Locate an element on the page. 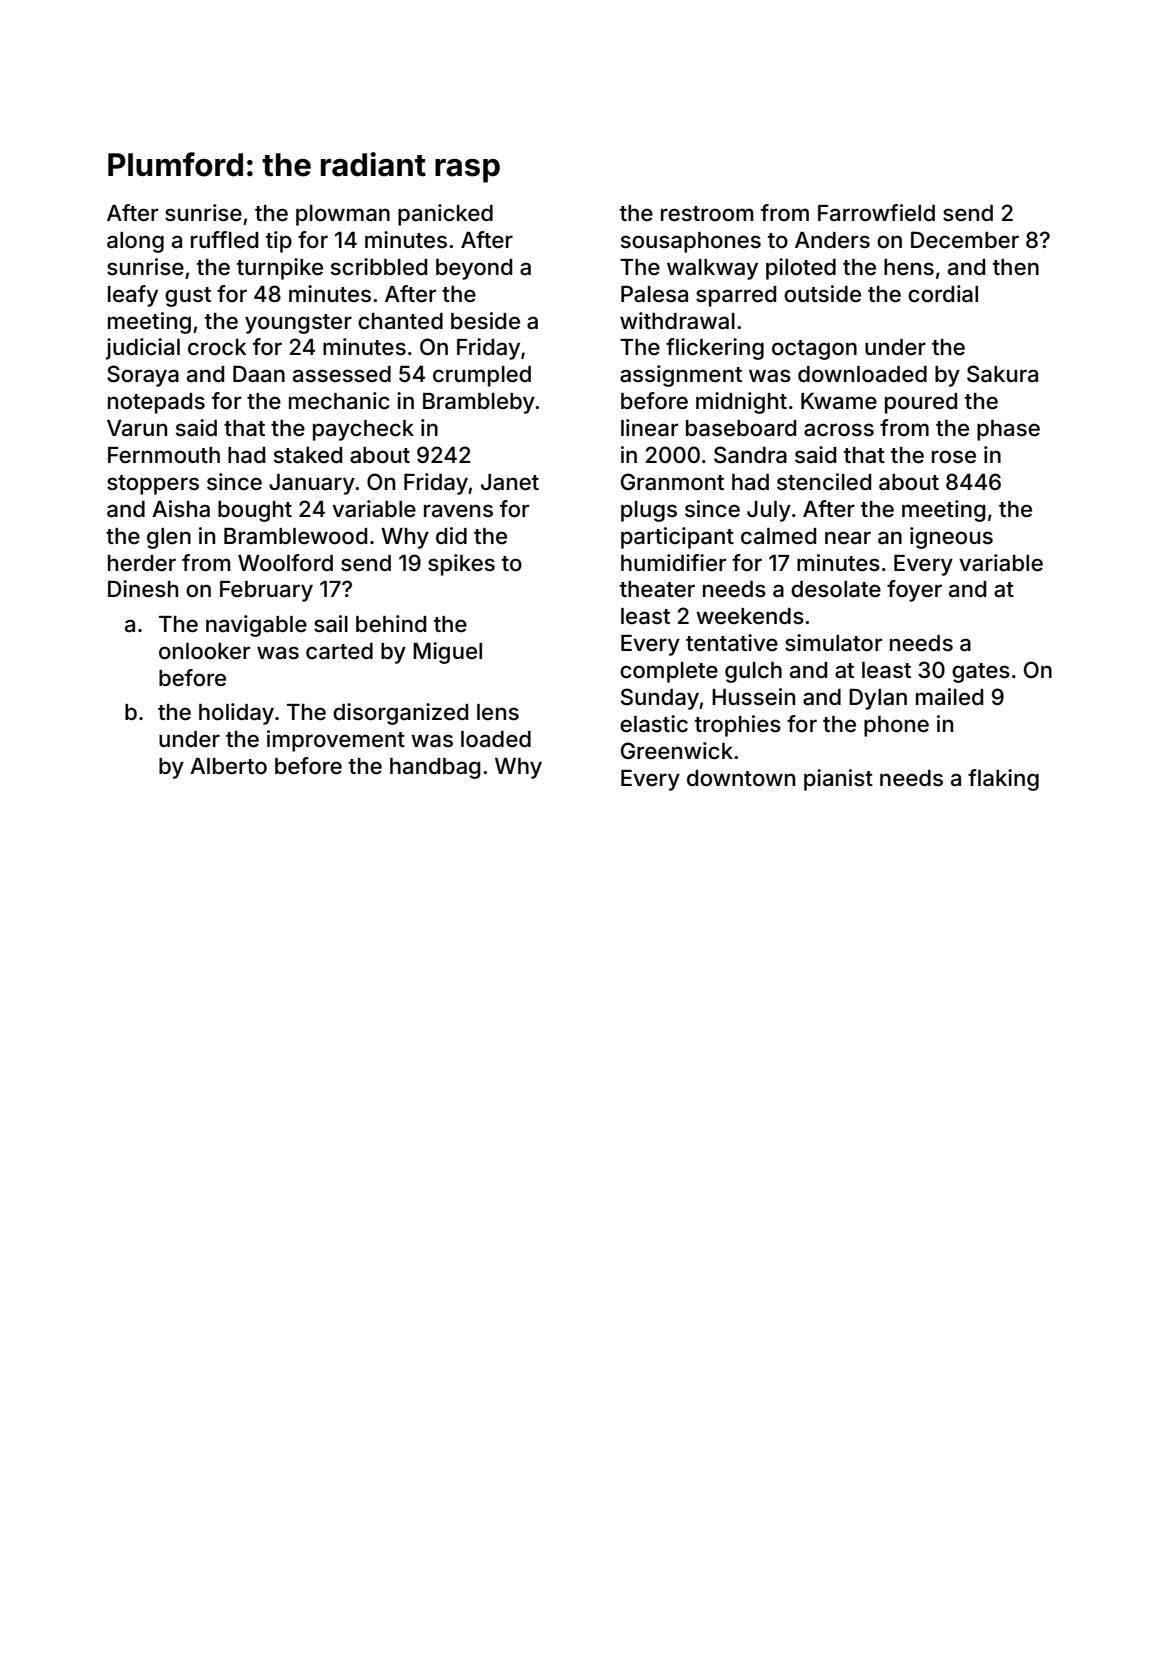 This document has height=1654, width=1165. onlooker is located at coordinates (204, 651).
